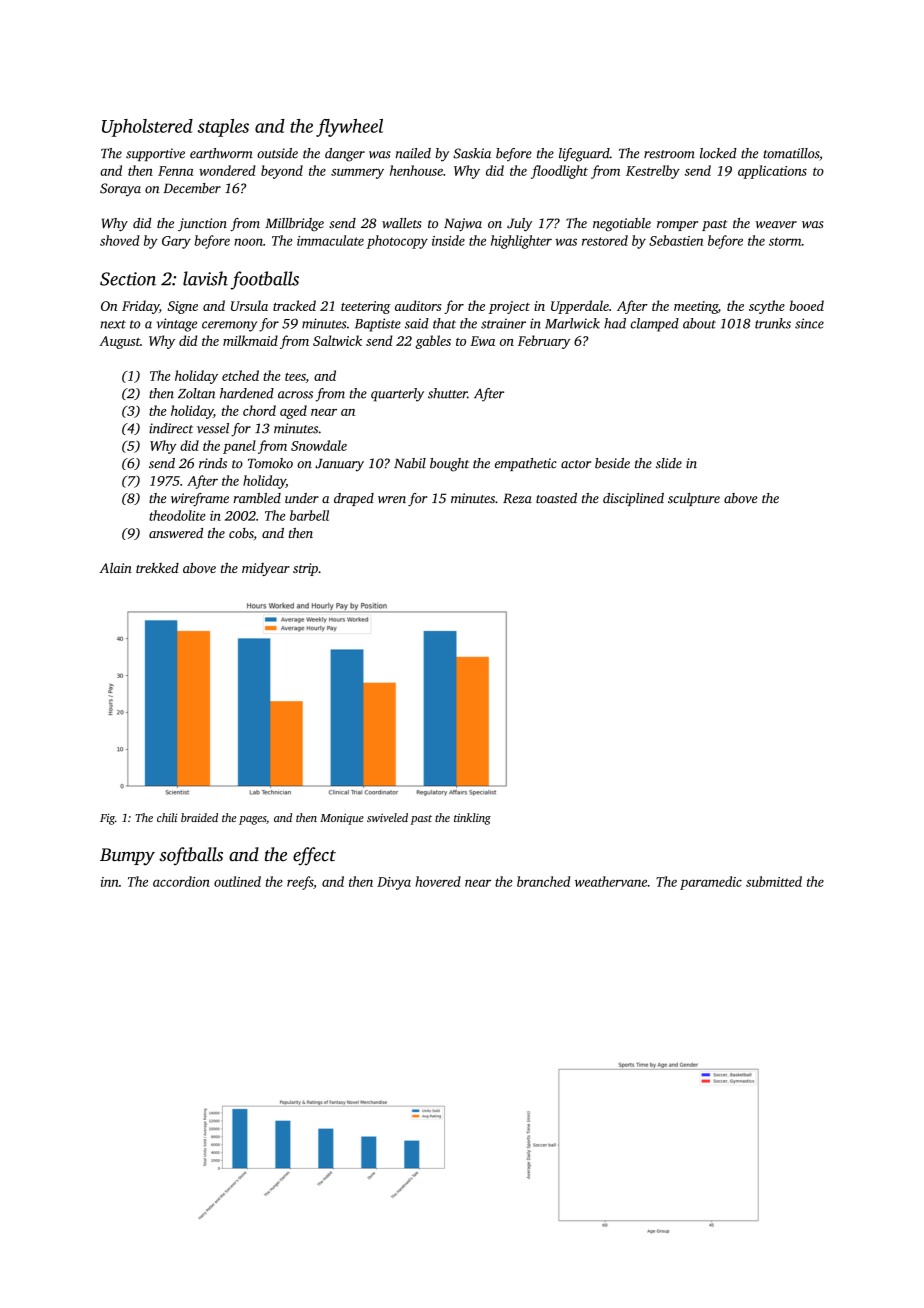 This screenshot has width=924, height=1308. Describe the element at coordinates (337, 340) in the screenshot. I see `Saltwick` at that location.
